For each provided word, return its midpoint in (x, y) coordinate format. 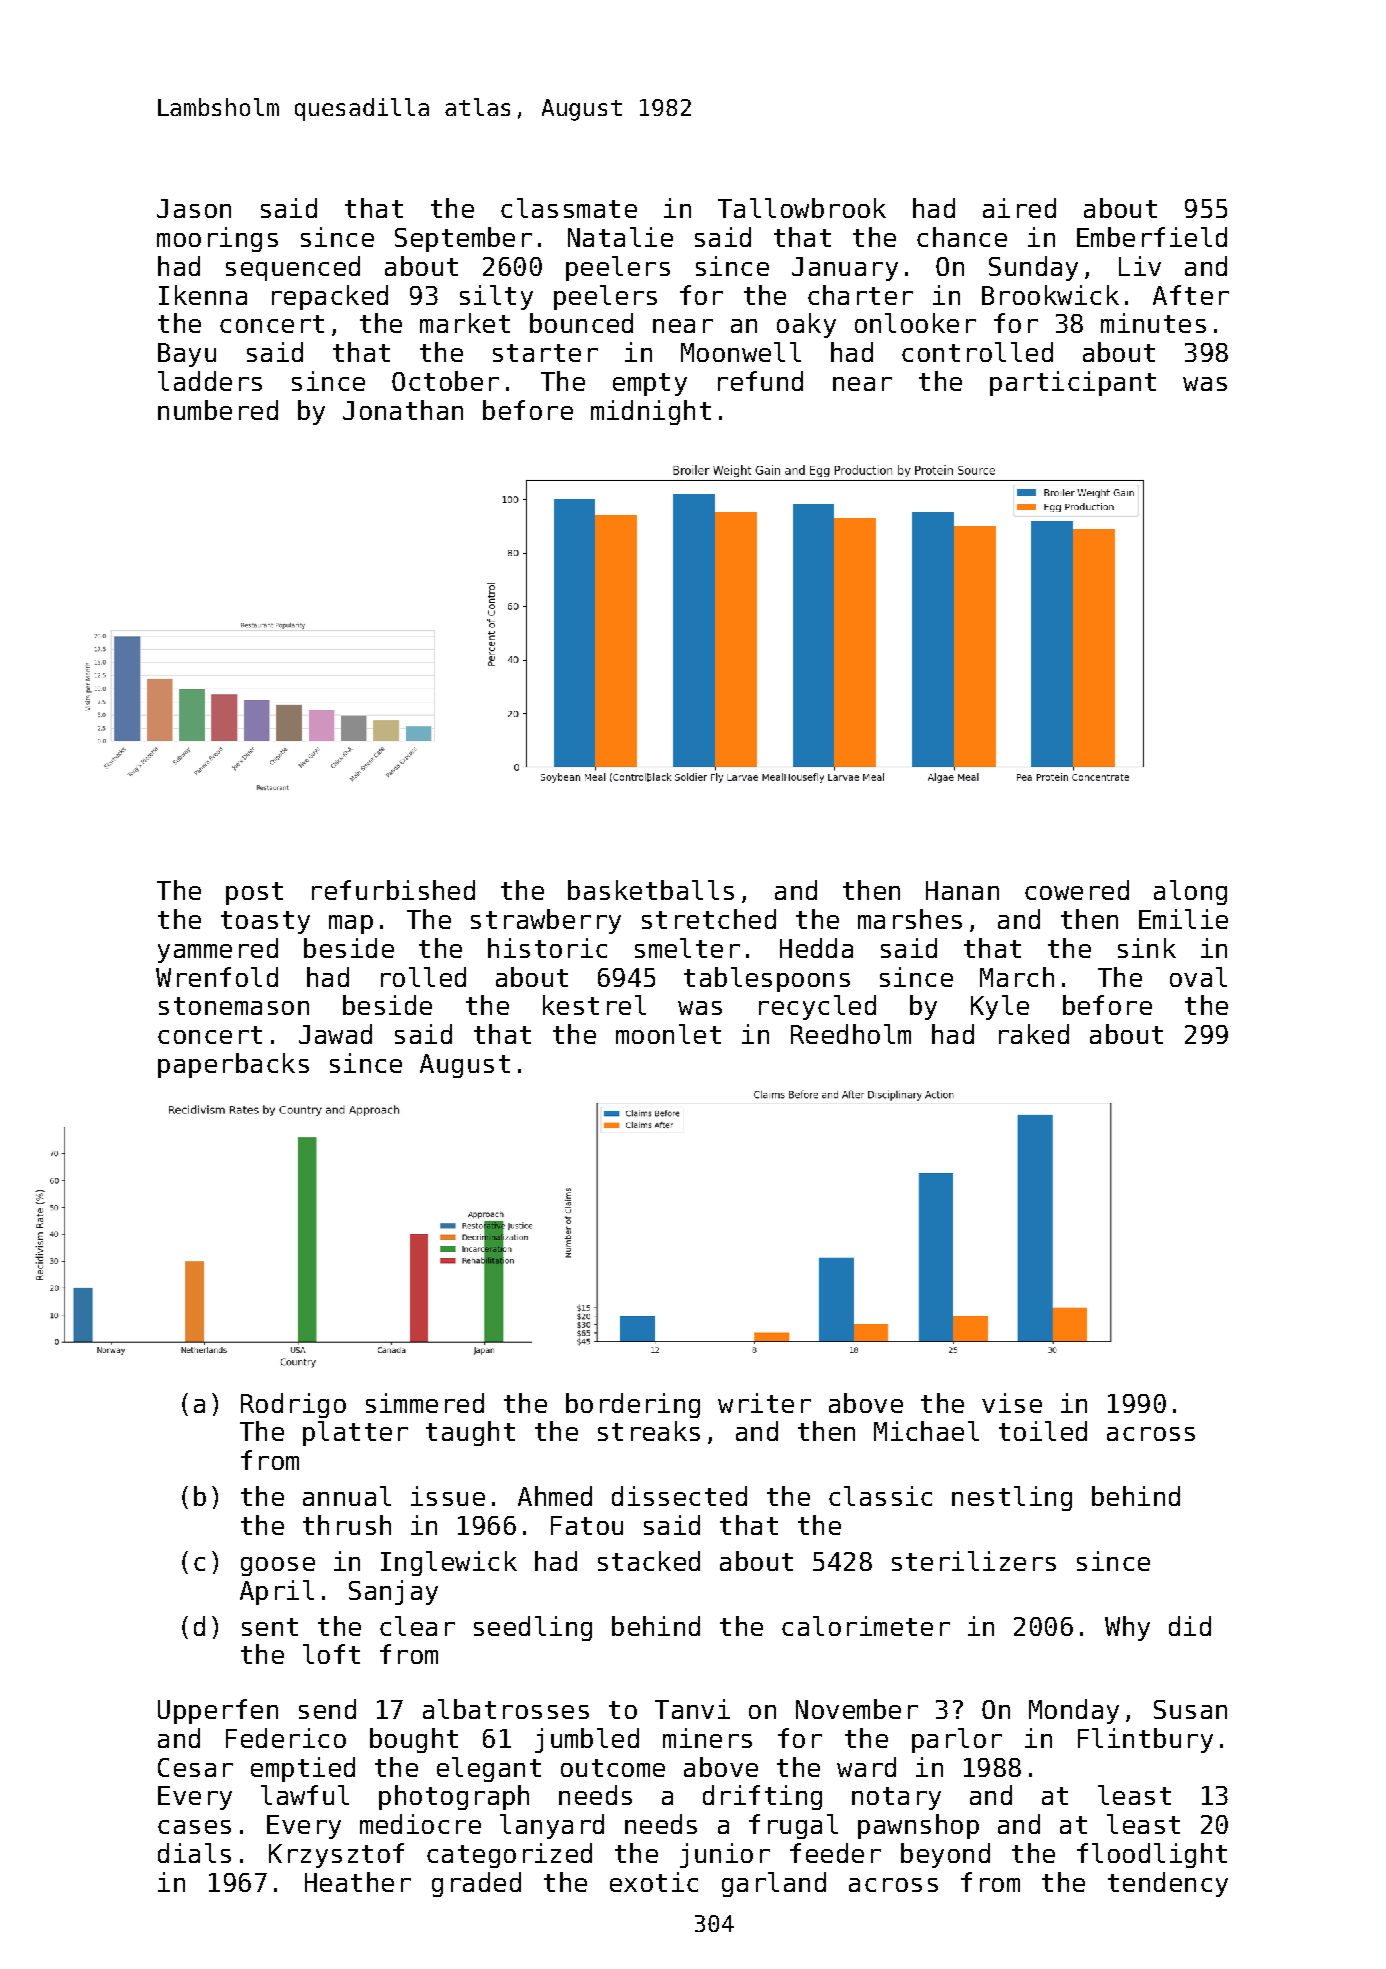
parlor (957, 1740)
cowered (1077, 890)
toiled (1043, 1431)
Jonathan (403, 410)
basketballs (651, 890)
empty (650, 384)
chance (962, 237)
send (327, 1709)
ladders (210, 381)
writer (764, 1403)
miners (707, 1738)
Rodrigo (293, 1405)
